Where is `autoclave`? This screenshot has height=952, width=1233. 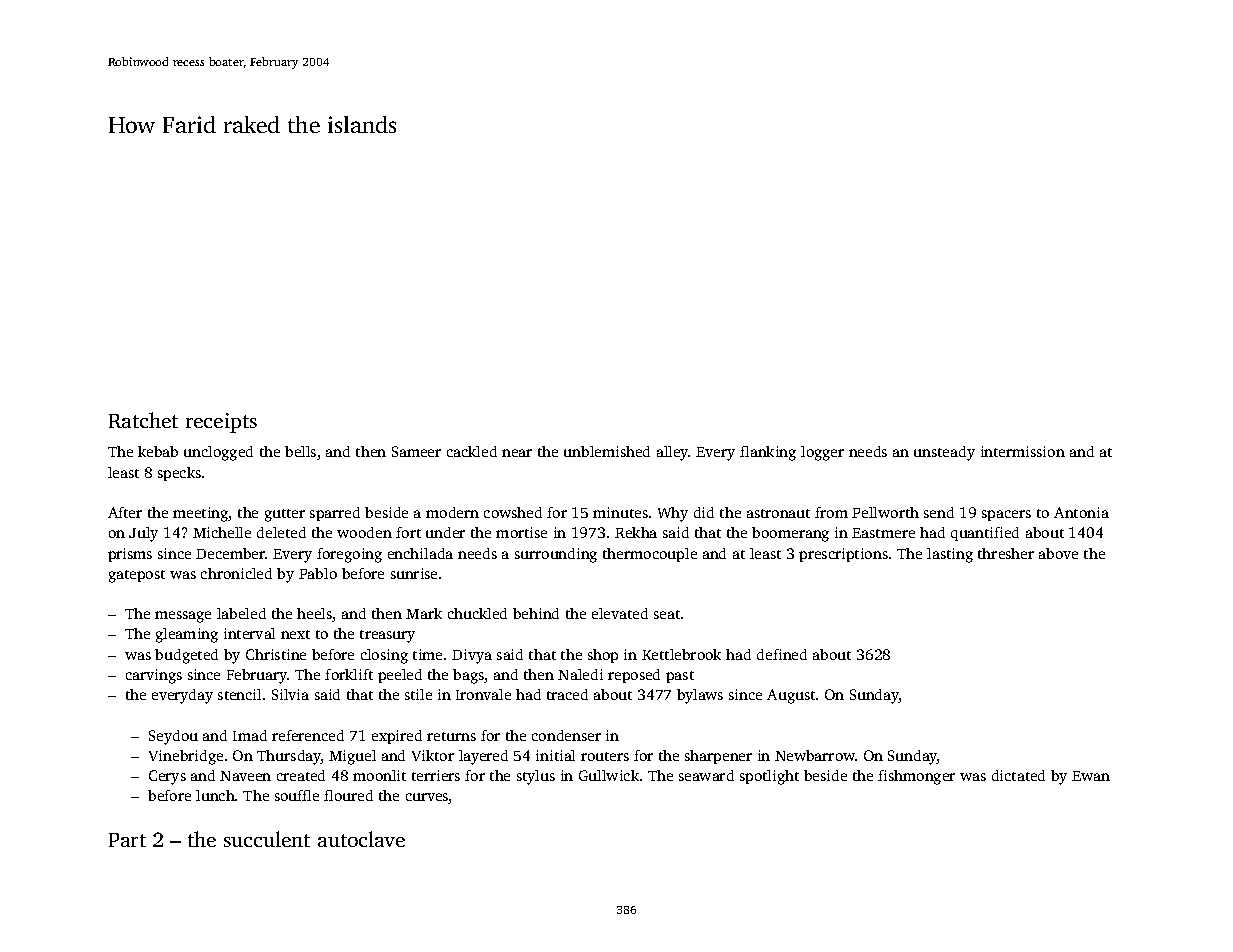
autoclave is located at coordinates (361, 839).
